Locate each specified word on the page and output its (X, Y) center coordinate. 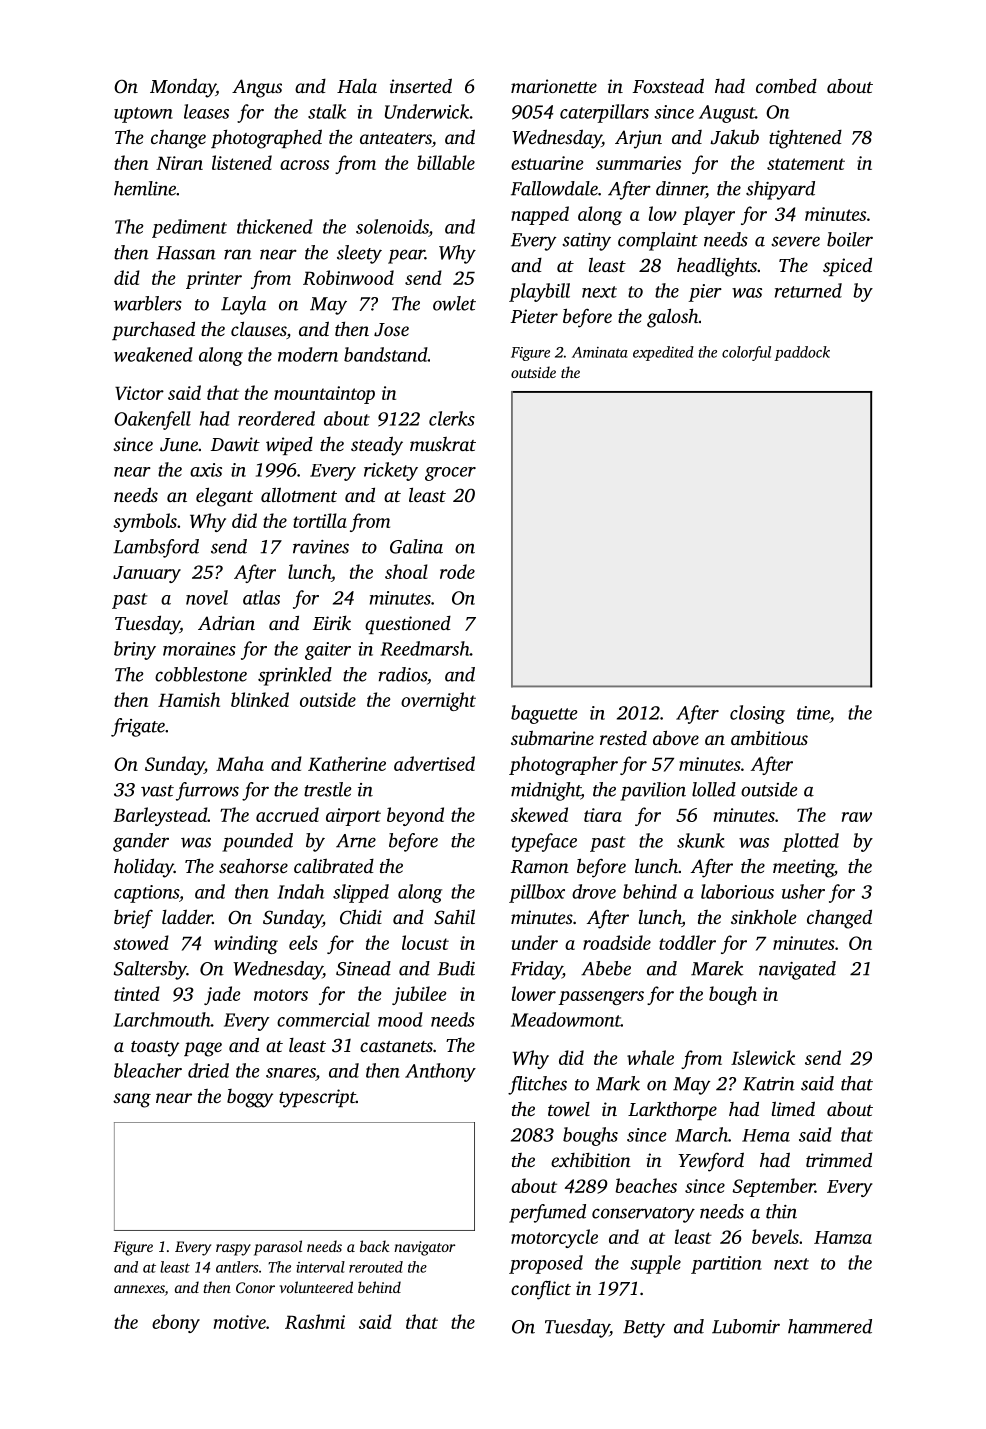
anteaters (396, 138)
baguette (544, 714)
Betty (644, 1329)
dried (208, 1070)
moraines (199, 649)
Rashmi (315, 1321)
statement (806, 164)
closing (757, 714)
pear (406, 256)
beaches (646, 1185)
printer (214, 280)
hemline (145, 188)
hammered (830, 1326)
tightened (805, 139)
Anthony (440, 1072)
